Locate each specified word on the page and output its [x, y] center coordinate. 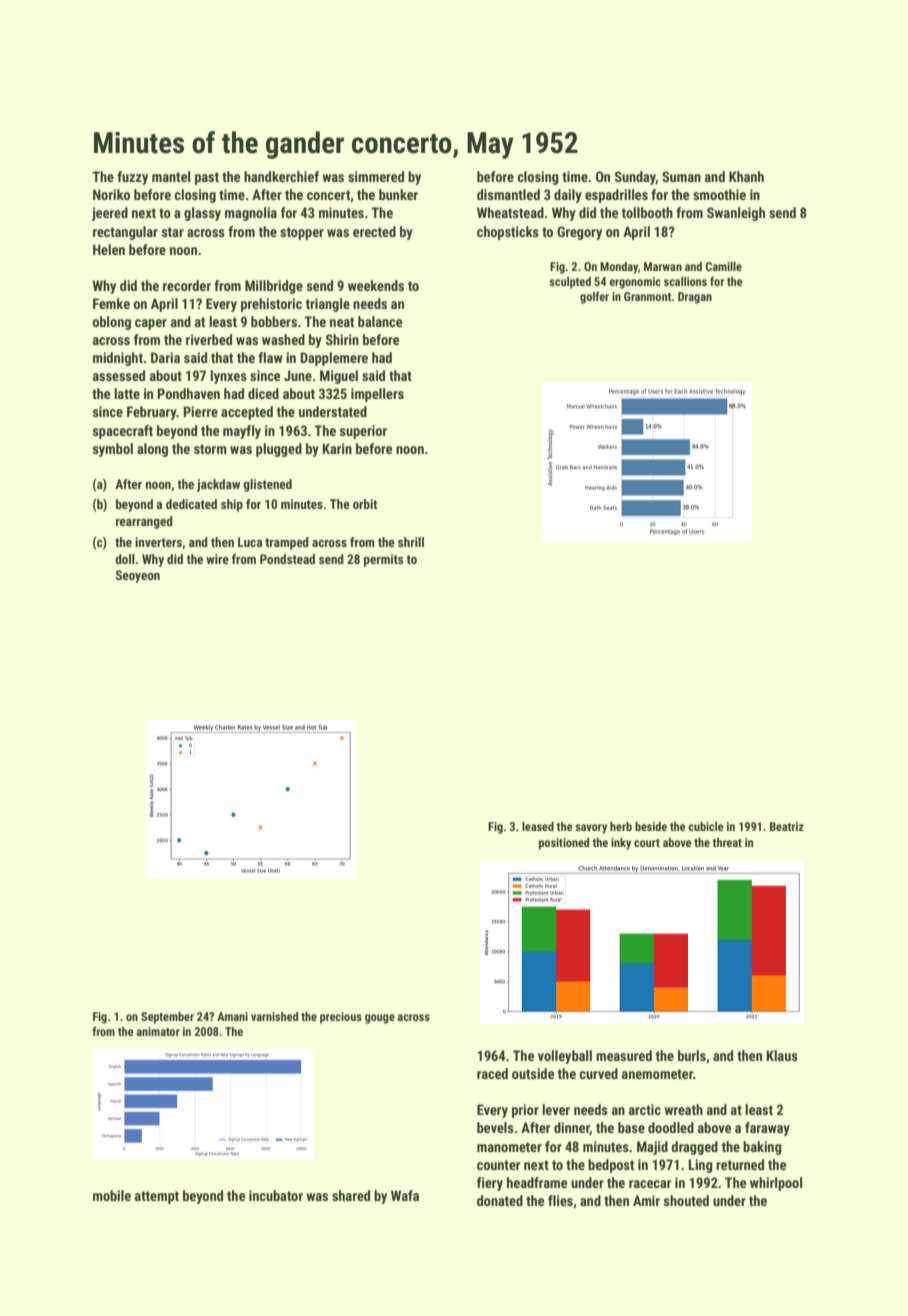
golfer [594, 297]
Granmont [648, 296]
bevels [495, 1127]
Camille [724, 266]
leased [538, 826]
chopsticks [508, 233]
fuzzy [132, 178]
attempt [157, 1197]
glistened [267, 485]
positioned [564, 844]
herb [621, 826]
